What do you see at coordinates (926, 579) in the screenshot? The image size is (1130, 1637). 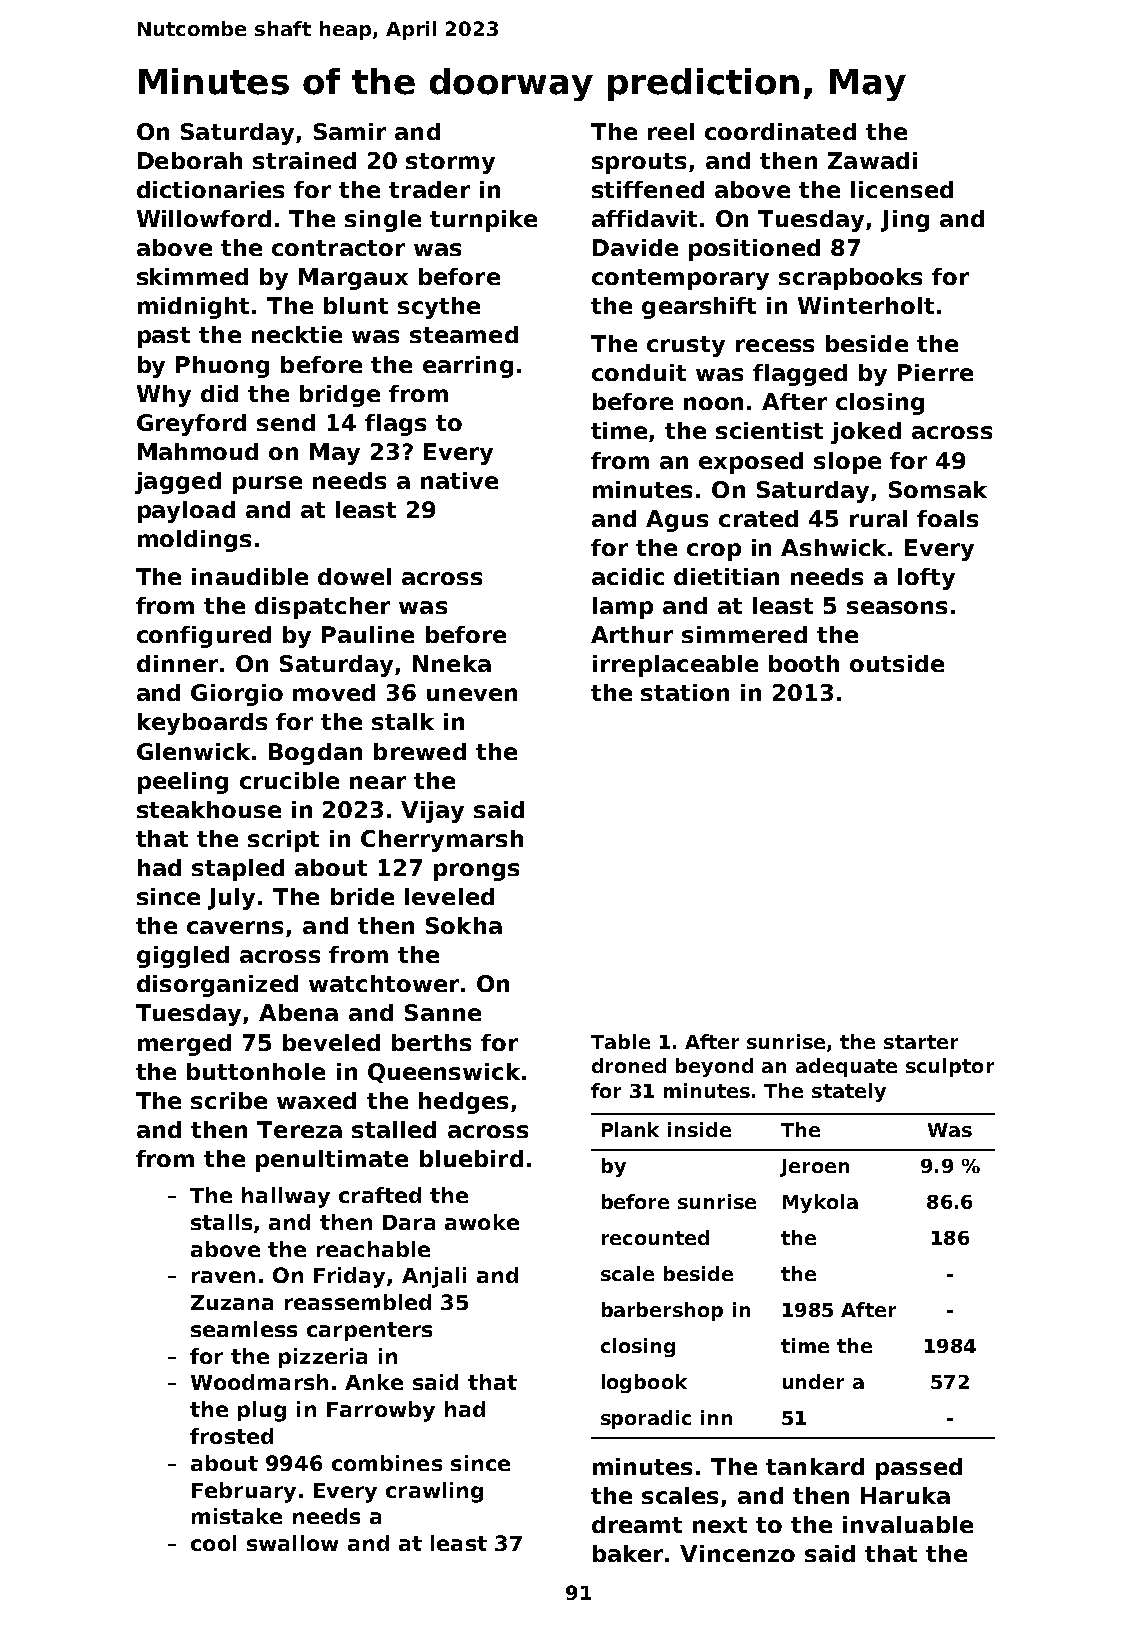 I see `lofty` at bounding box center [926, 579].
